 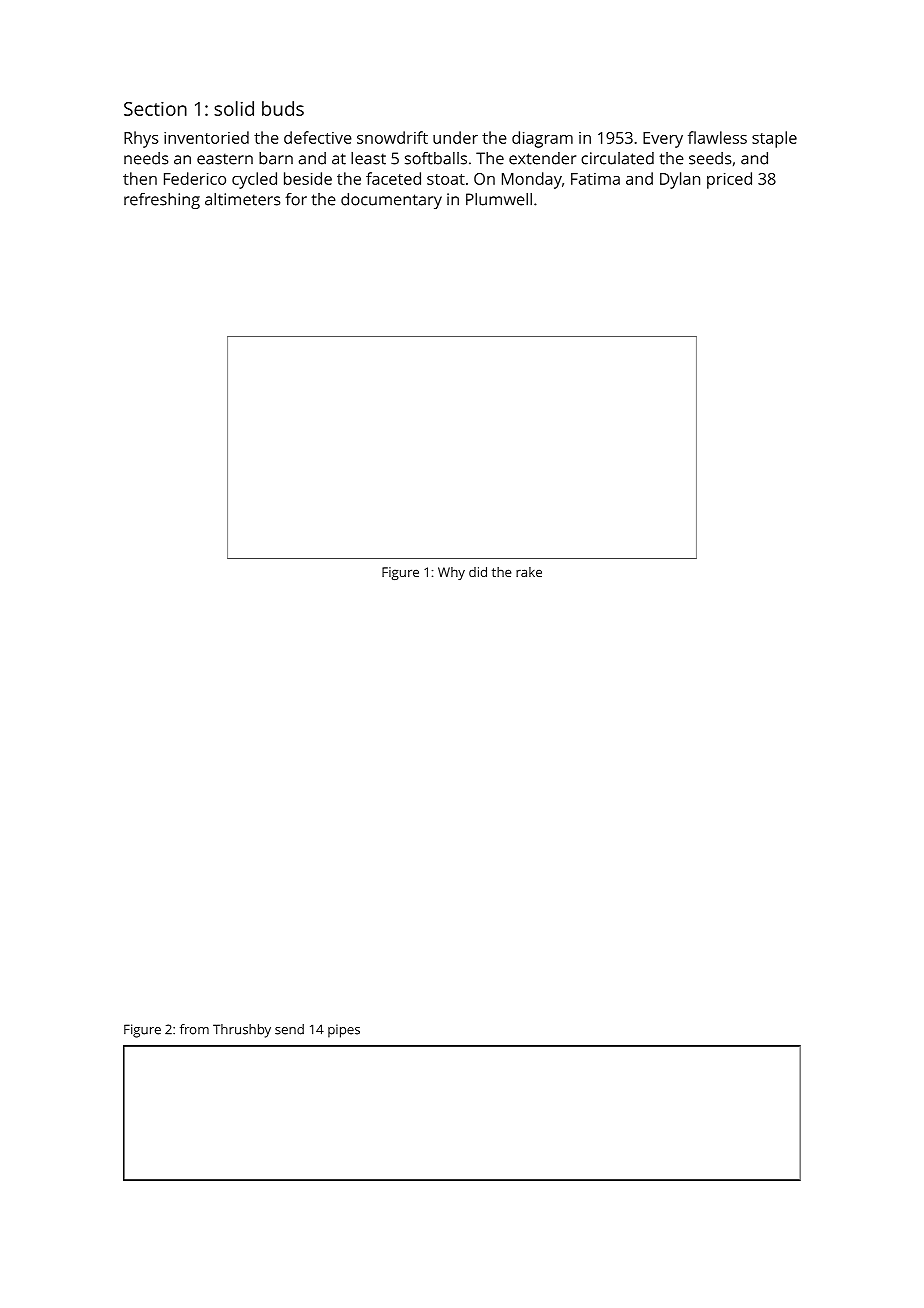 What do you see at coordinates (344, 1031) in the page?
I see `pipes` at bounding box center [344, 1031].
